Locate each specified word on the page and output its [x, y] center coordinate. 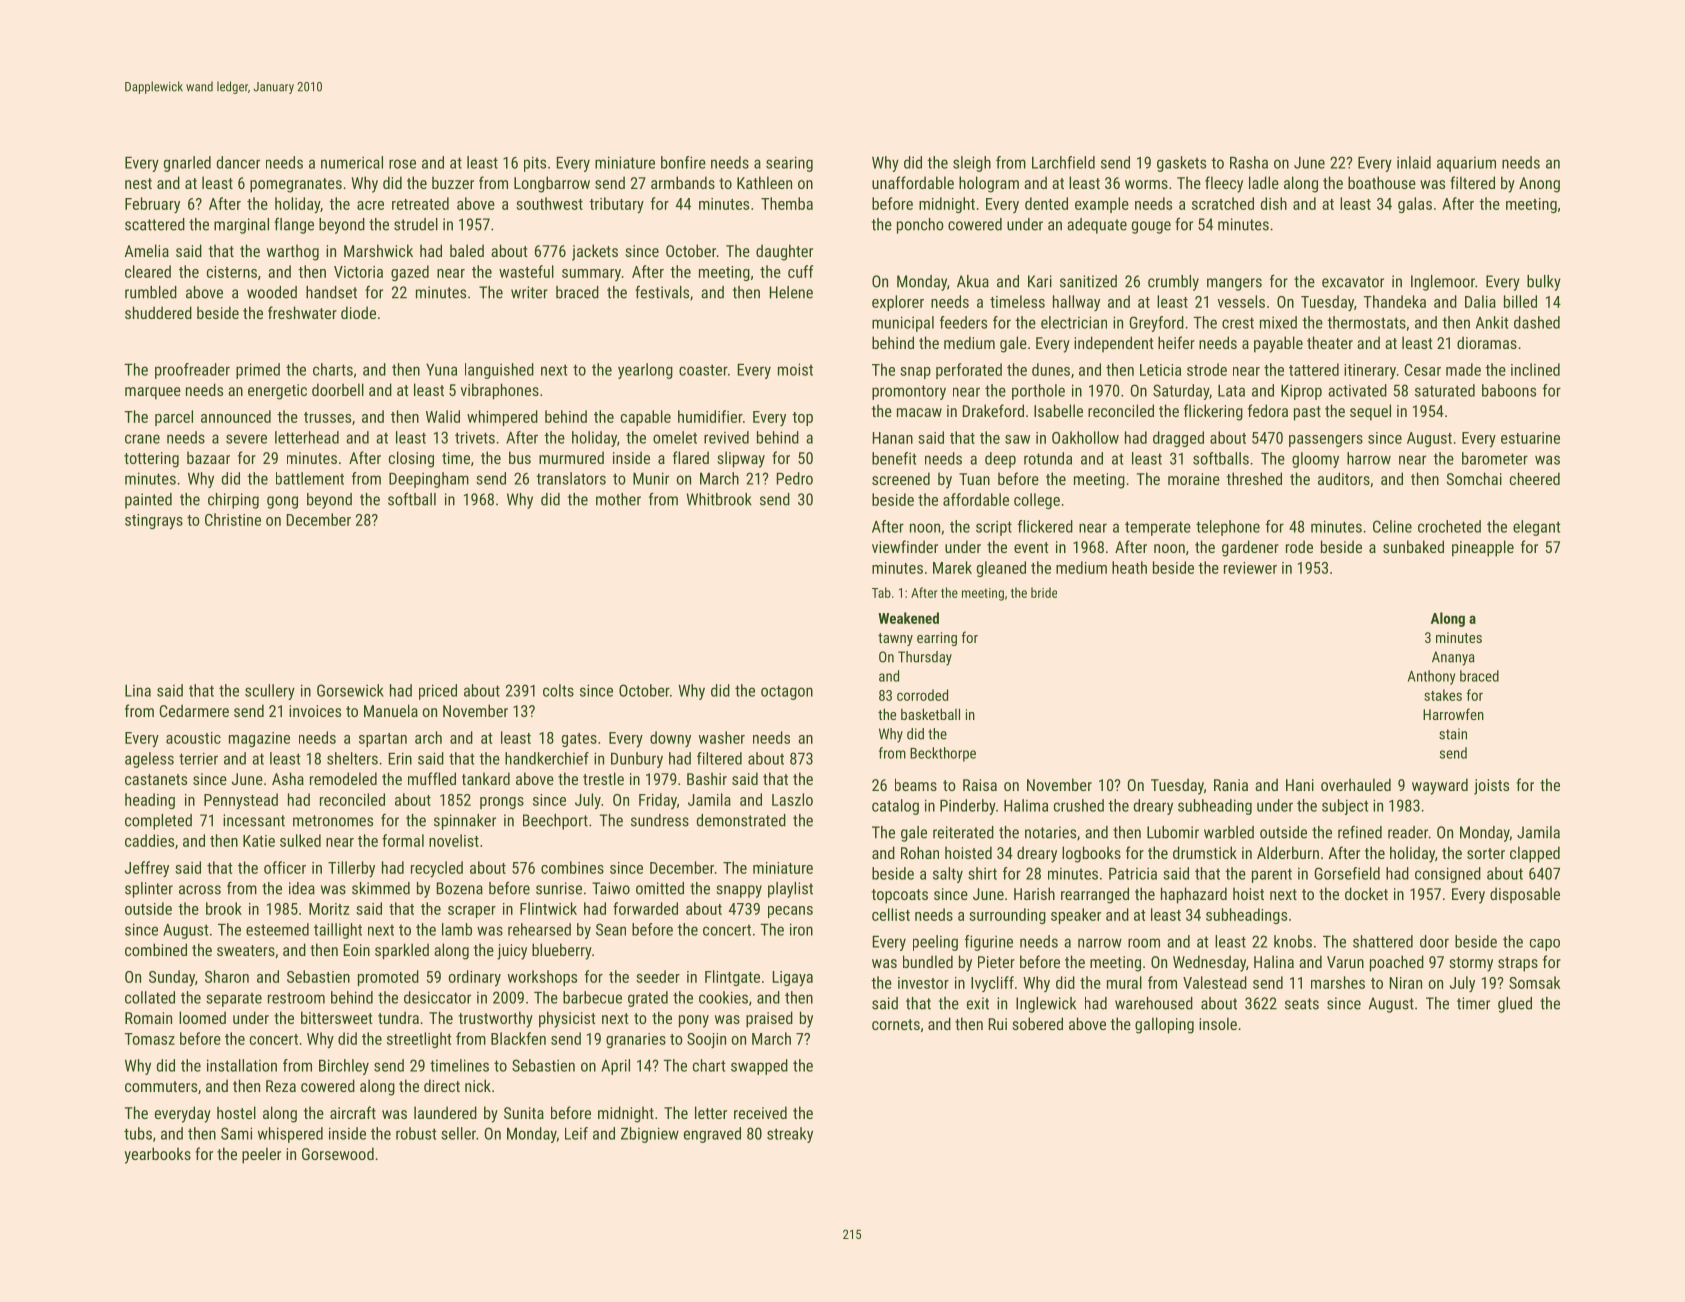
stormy [1471, 964]
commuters [161, 1086]
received [760, 1112]
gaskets [1181, 164]
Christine [233, 519]
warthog [293, 252]
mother [618, 499]
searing [789, 164]
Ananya [1453, 658]
